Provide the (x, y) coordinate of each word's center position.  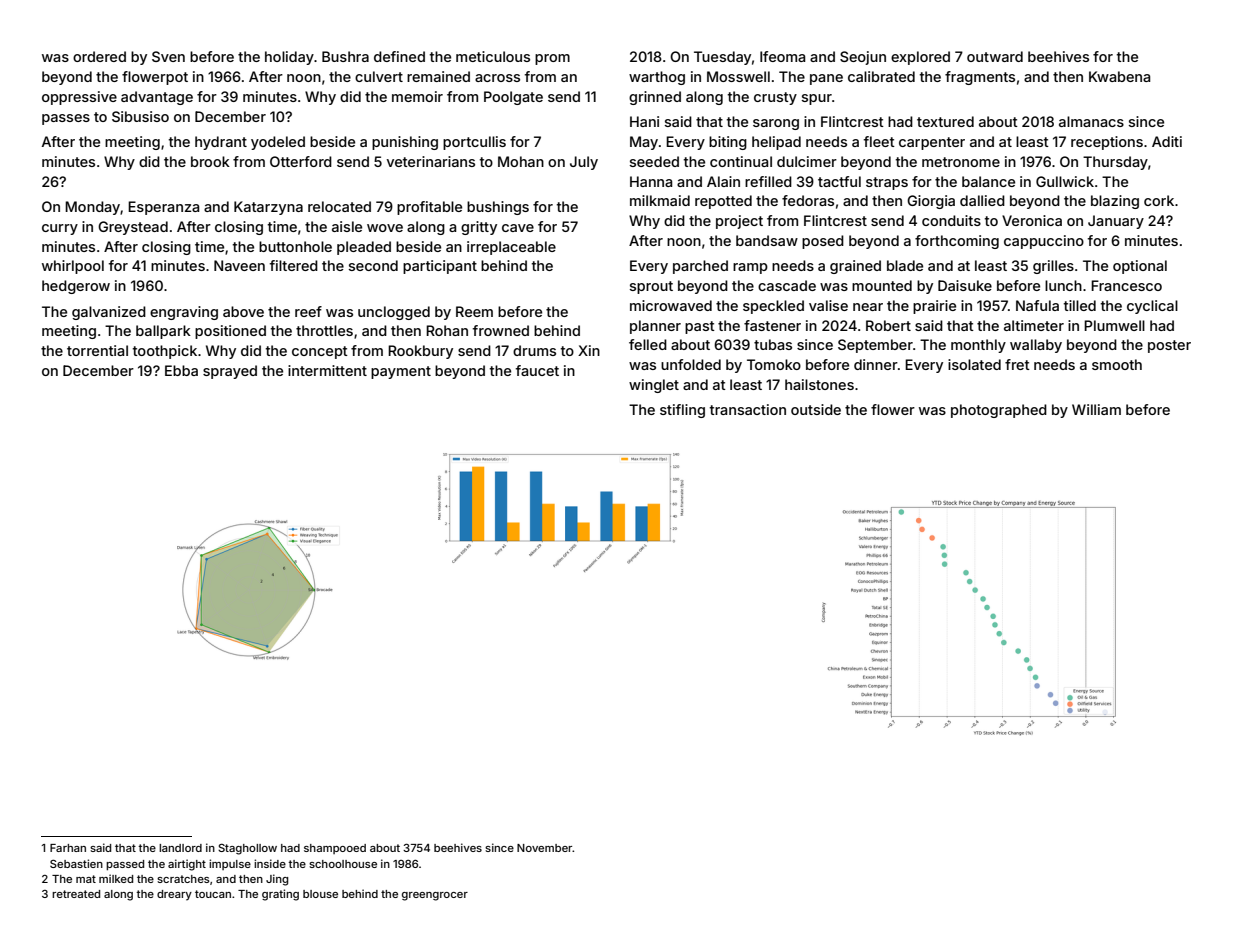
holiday (289, 58)
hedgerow (76, 287)
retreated (76, 894)
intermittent (327, 370)
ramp (750, 268)
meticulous (493, 56)
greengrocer (435, 896)
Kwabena (1119, 76)
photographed (999, 411)
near (868, 307)
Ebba (181, 370)
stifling (682, 411)
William (1096, 409)
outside (816, 409)
